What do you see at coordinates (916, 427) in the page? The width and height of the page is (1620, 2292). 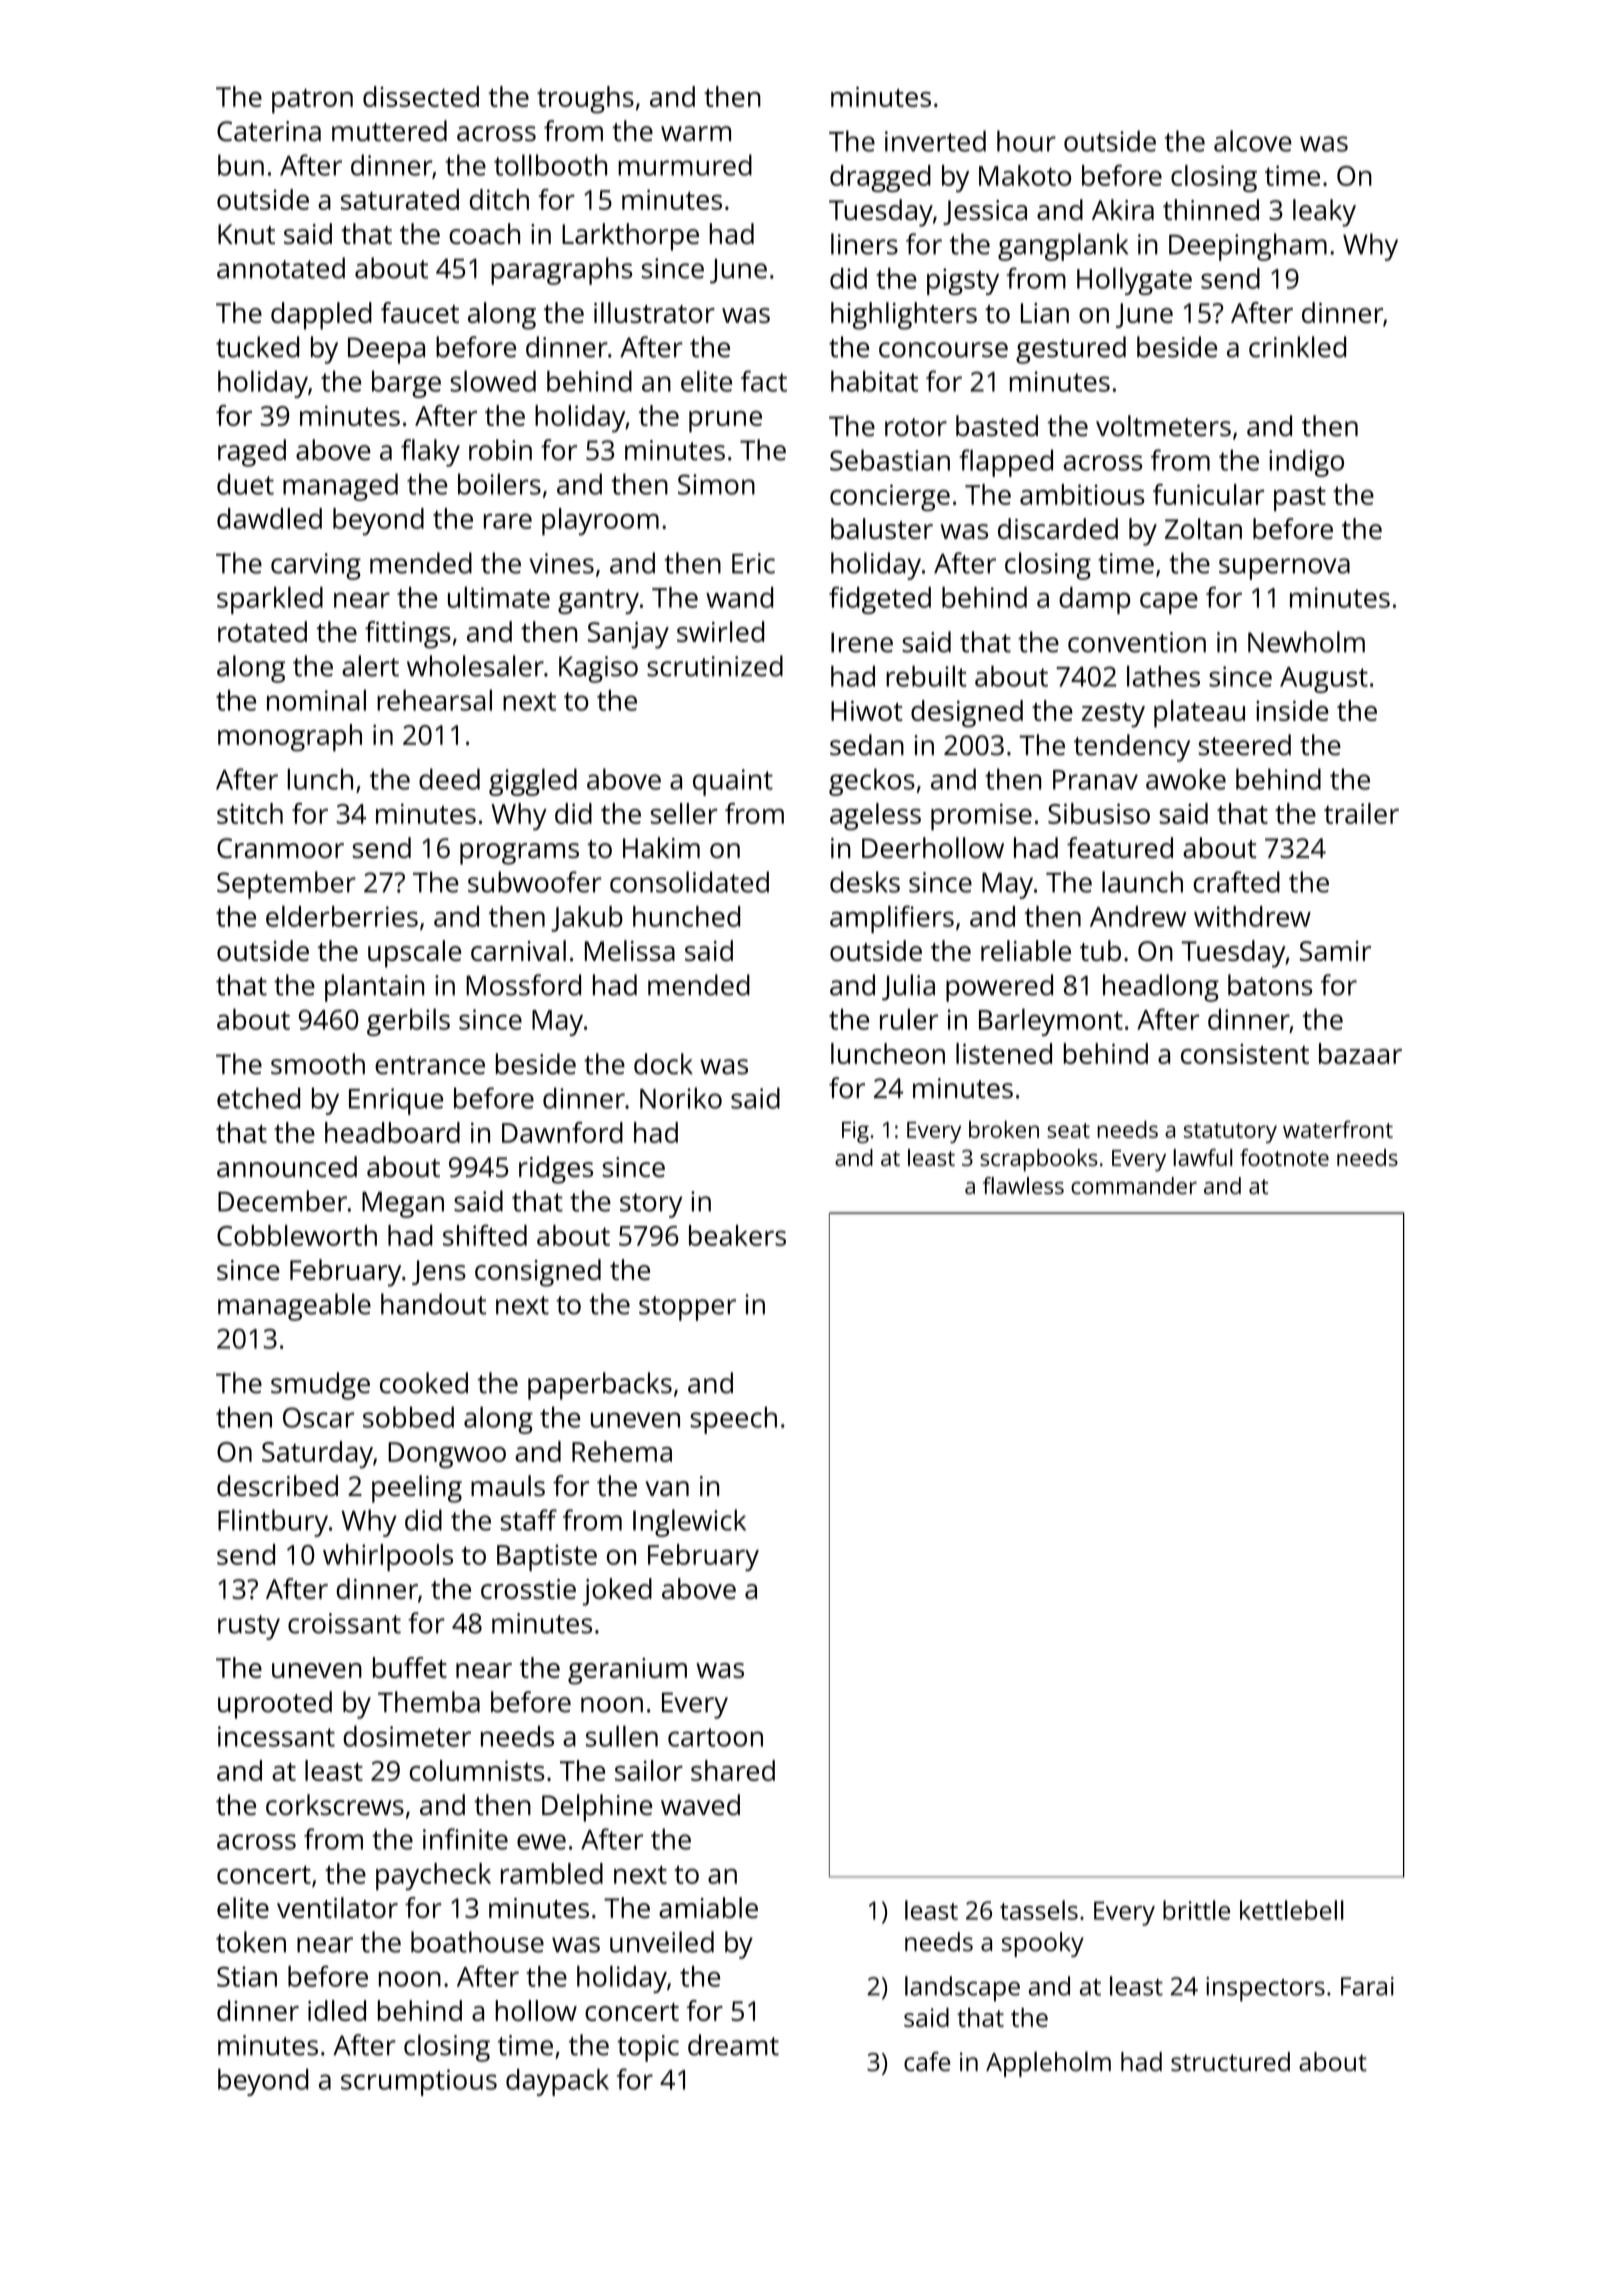 I see `rotor` at bounding box center [916, 427].
